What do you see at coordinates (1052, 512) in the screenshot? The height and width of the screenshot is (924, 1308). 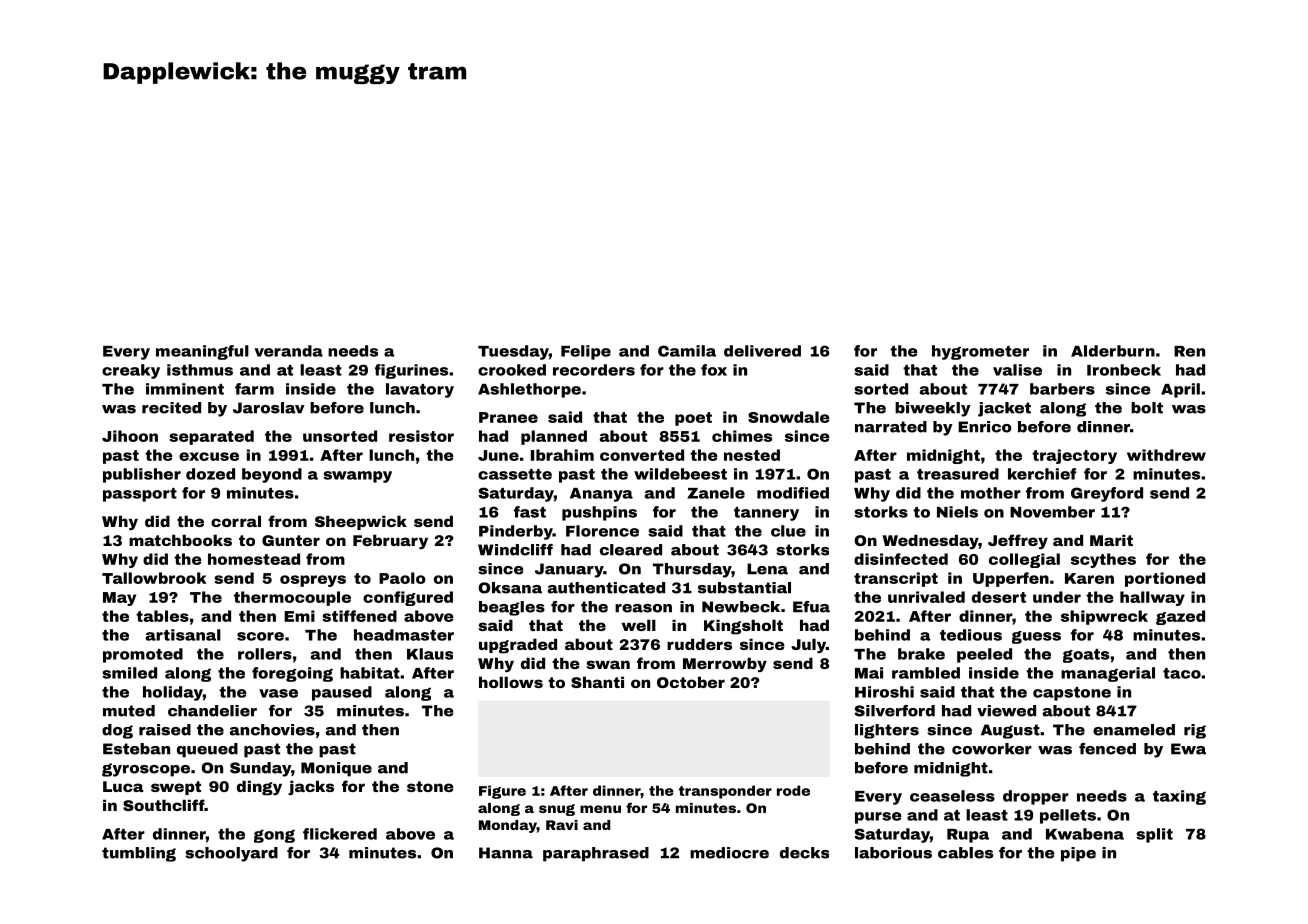 I see `November` at bounding box center [1052, 512].
